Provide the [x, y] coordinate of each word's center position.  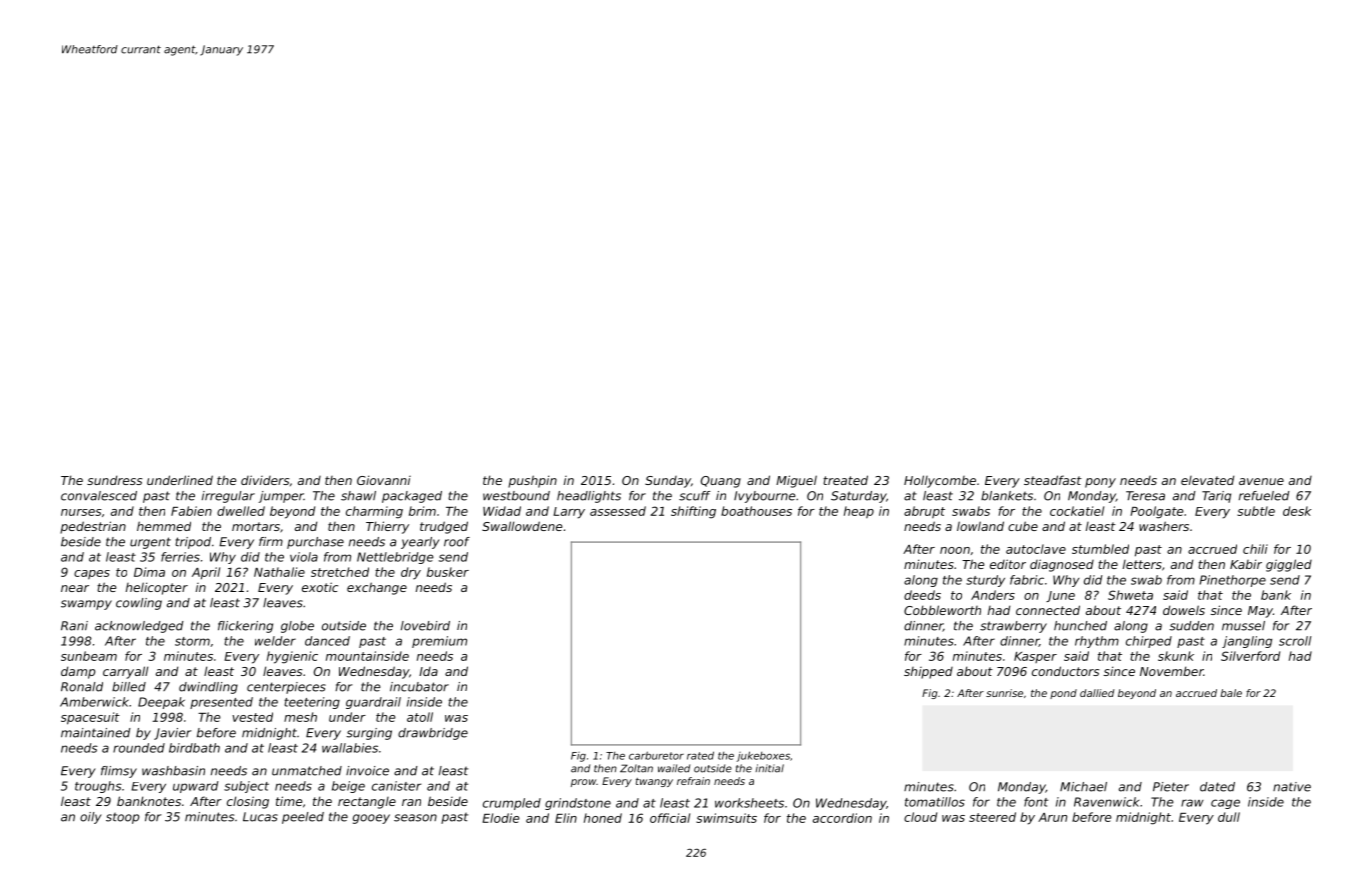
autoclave [1036, 549]
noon [955, 550]
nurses [81, 512]
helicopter [157, 588]
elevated [1207, 480]
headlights [589, 497]
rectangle [367, 803]
